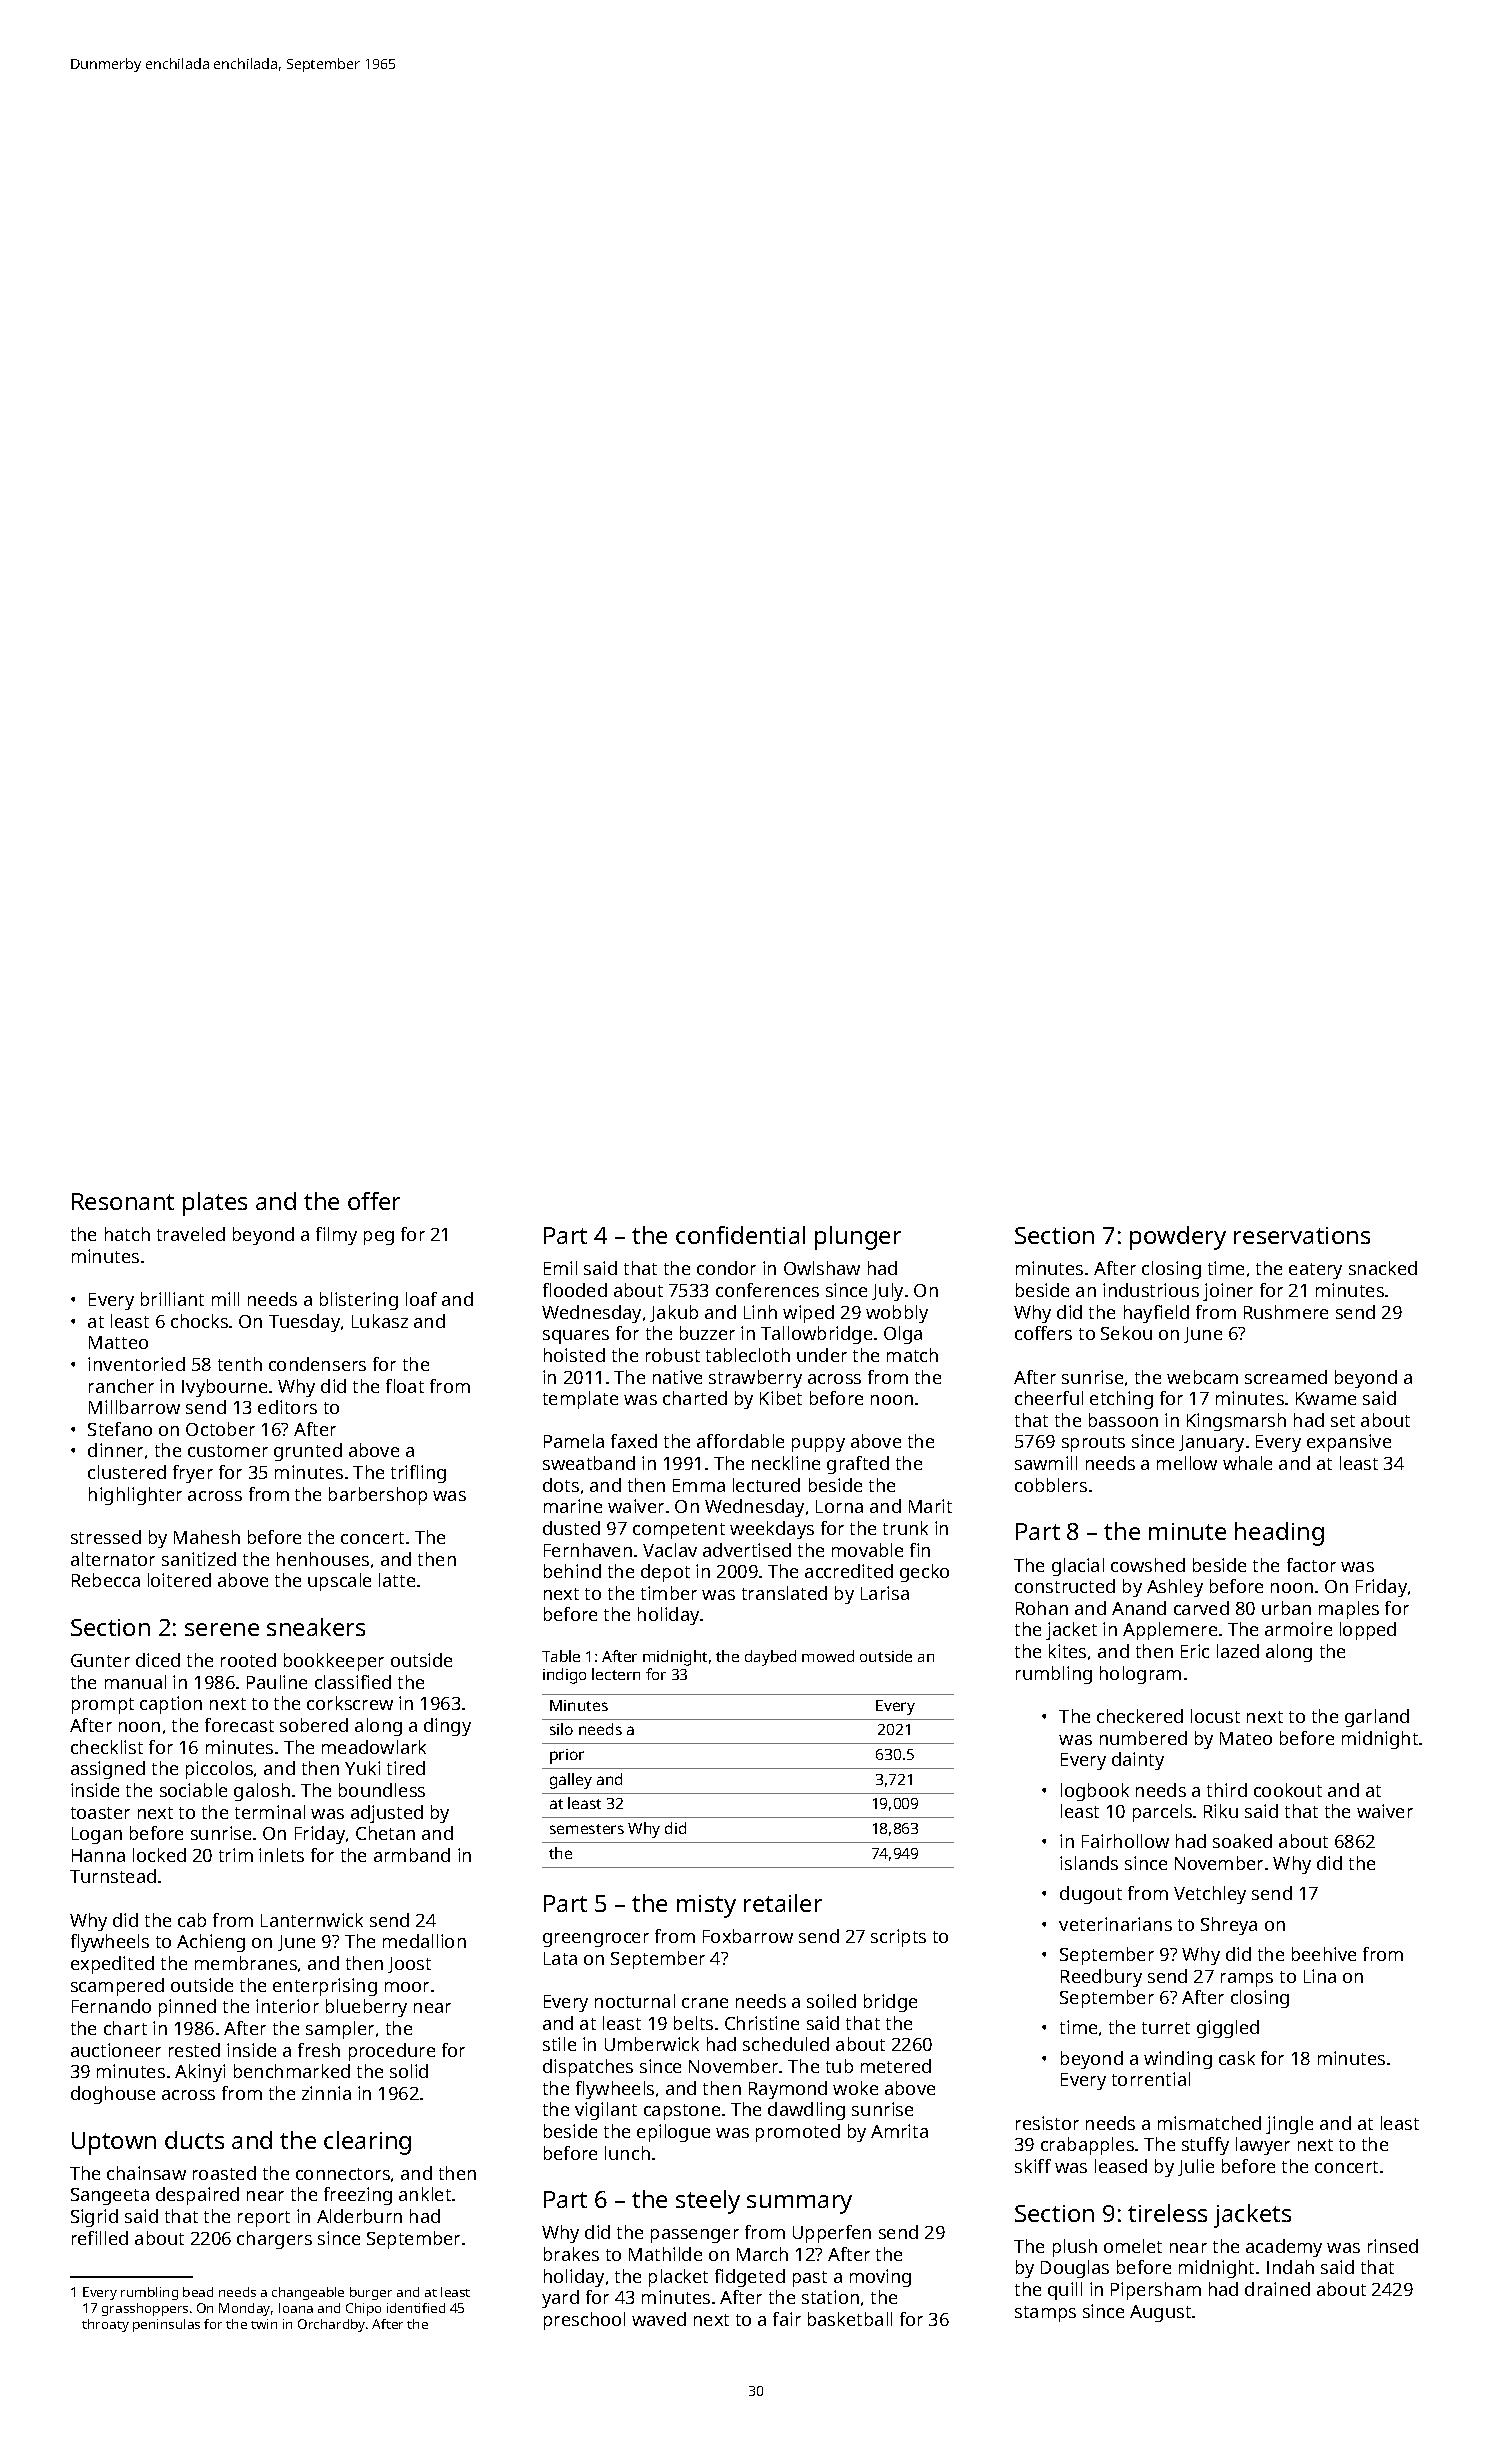 The height and width of the image is (2464, 1496). Describe the element at coordinates (1289, 2125) in the image. I see `jingle` at that location.
